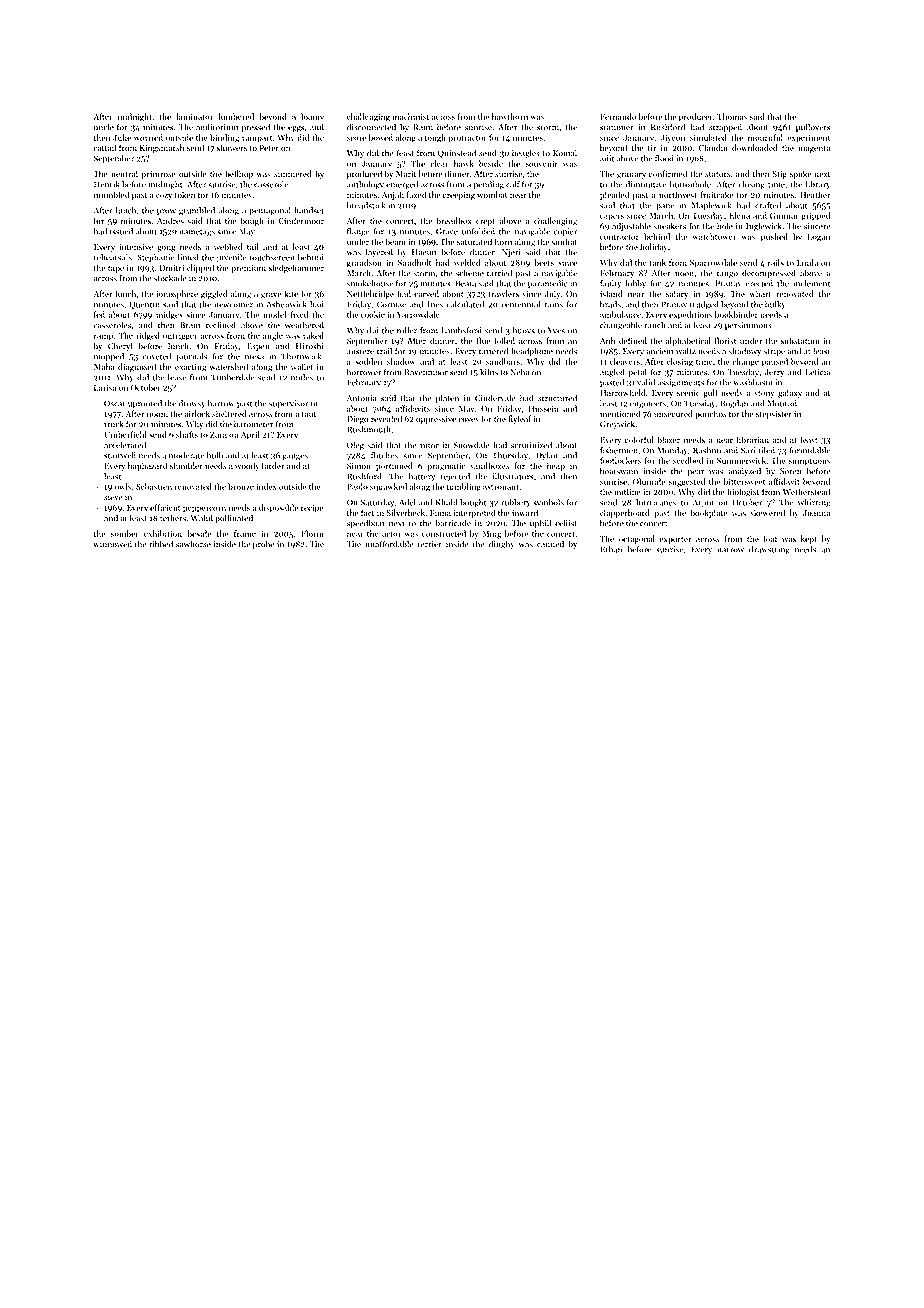 This page has height=1308, width=924. Describe the element at coordinates (232, 147) in the page. I see `showers` at that location.
